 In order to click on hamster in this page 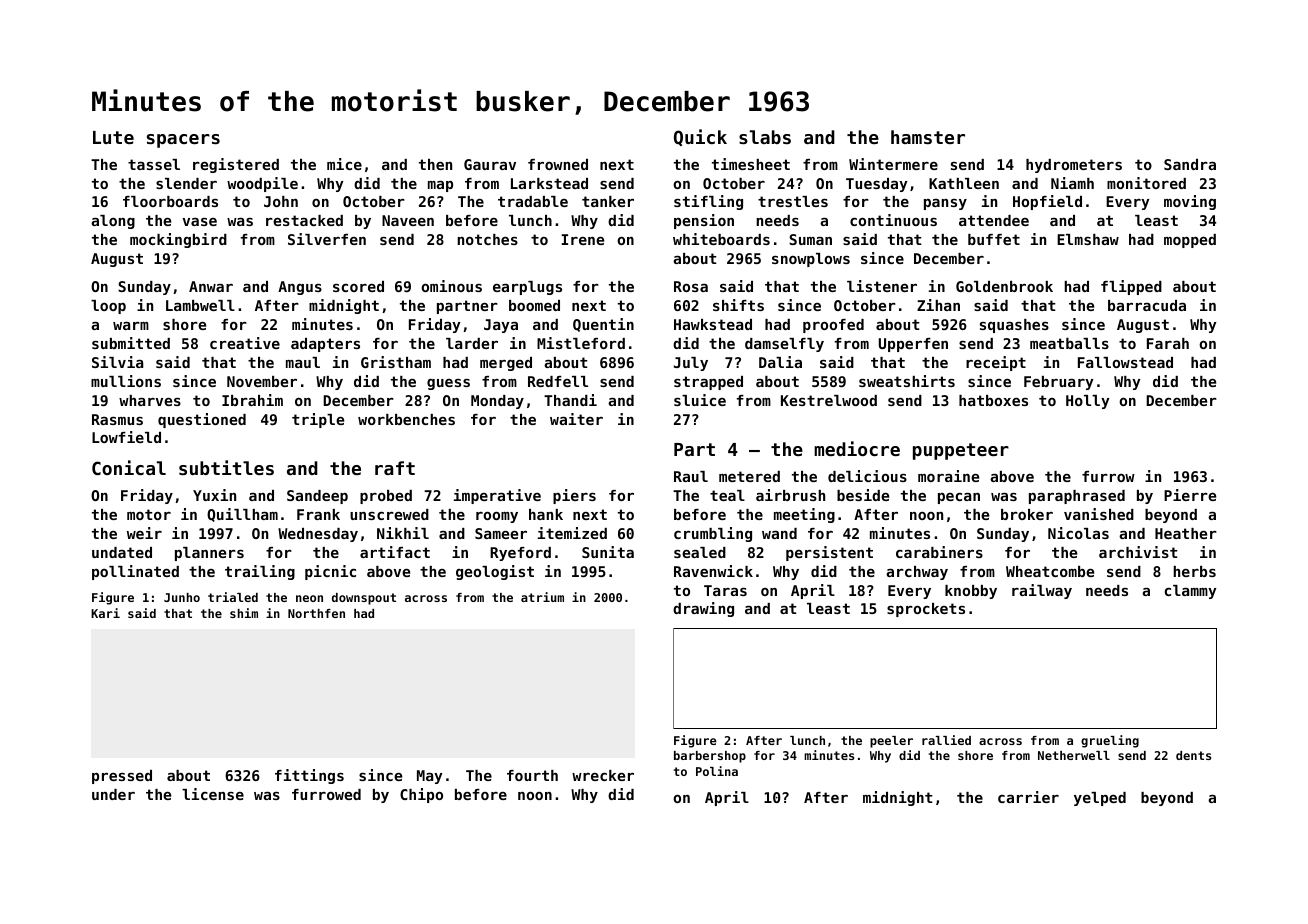, I will do `click(928, 137)`.
